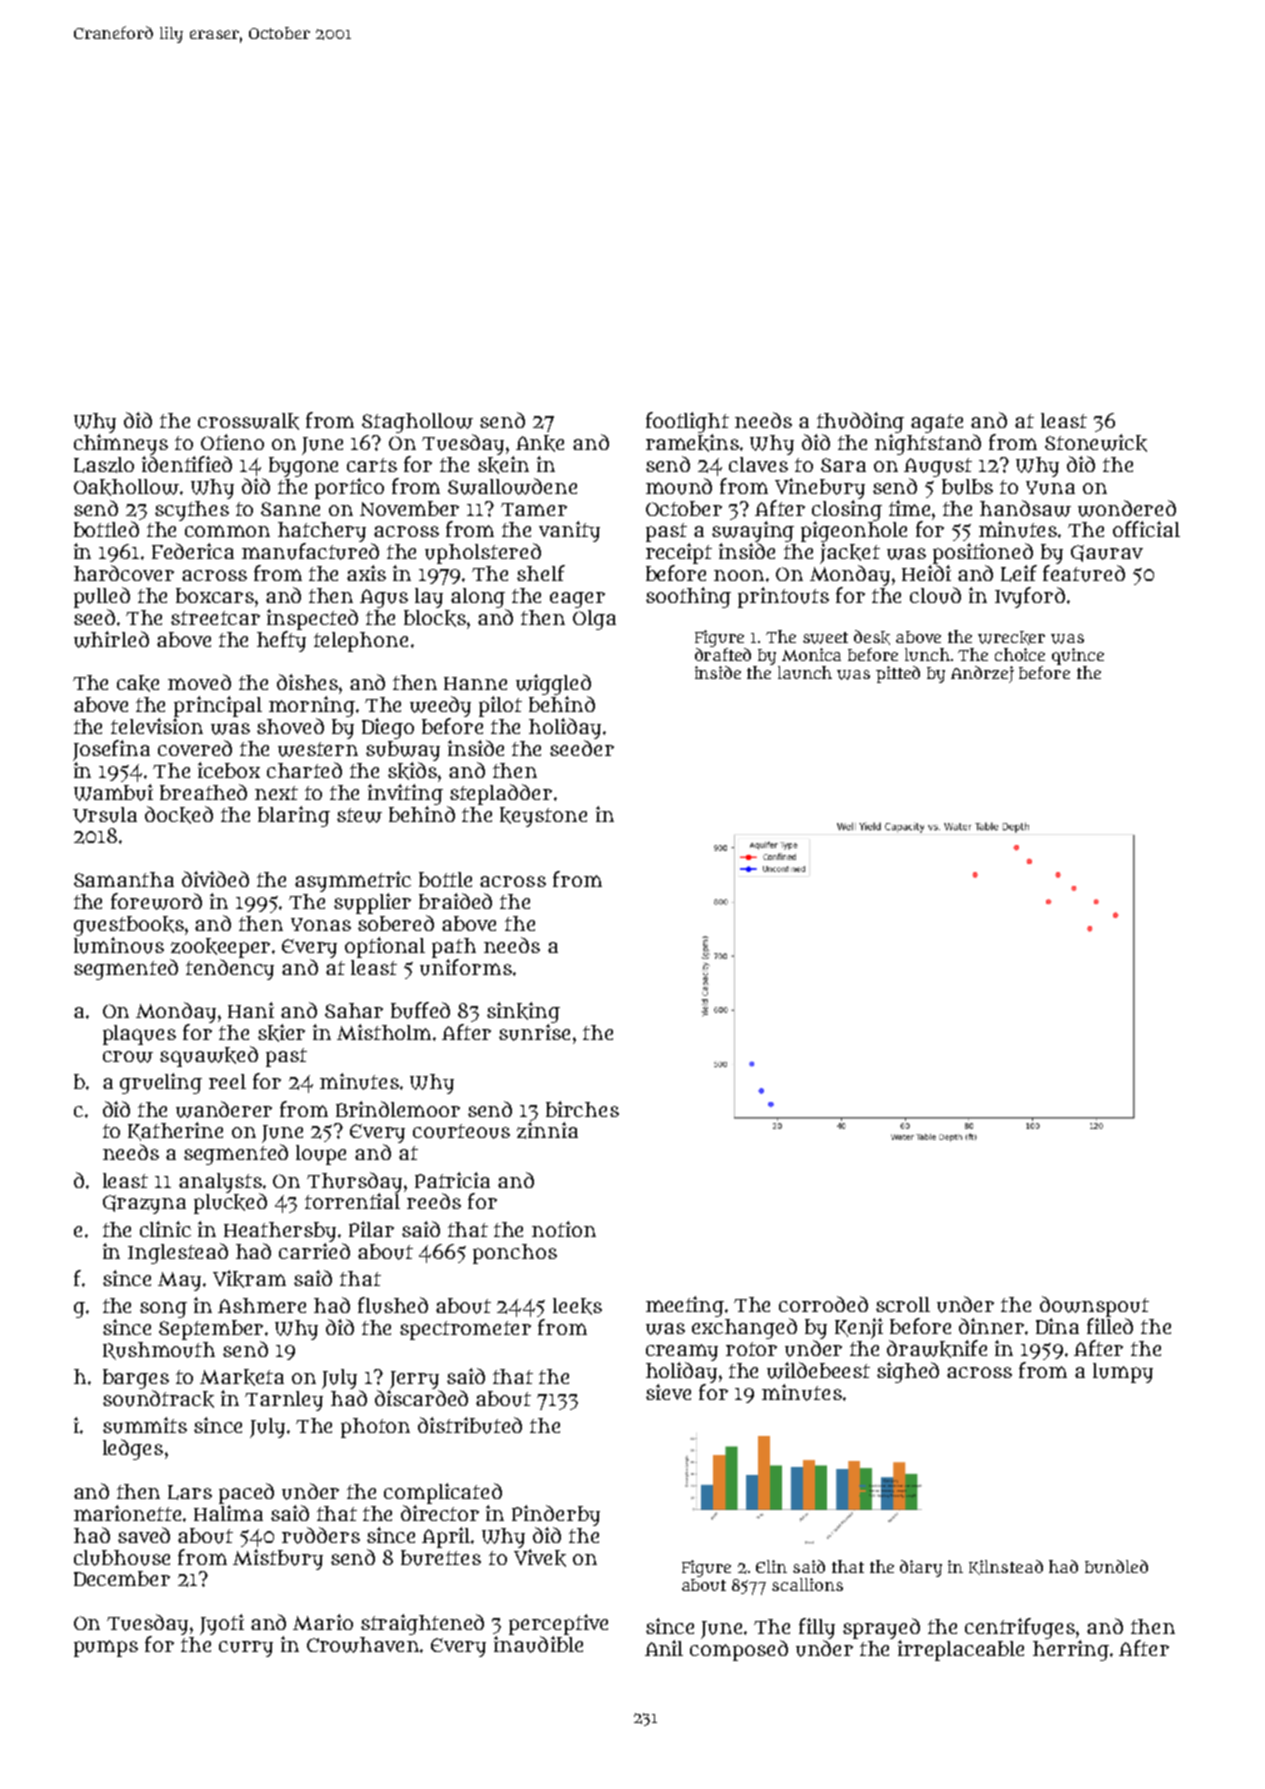 Image resolution: width=1265 pixels, height=1789 pixels. Describe the element at coordinates (105, 815) in the document. I see `Ursula` at that location.
